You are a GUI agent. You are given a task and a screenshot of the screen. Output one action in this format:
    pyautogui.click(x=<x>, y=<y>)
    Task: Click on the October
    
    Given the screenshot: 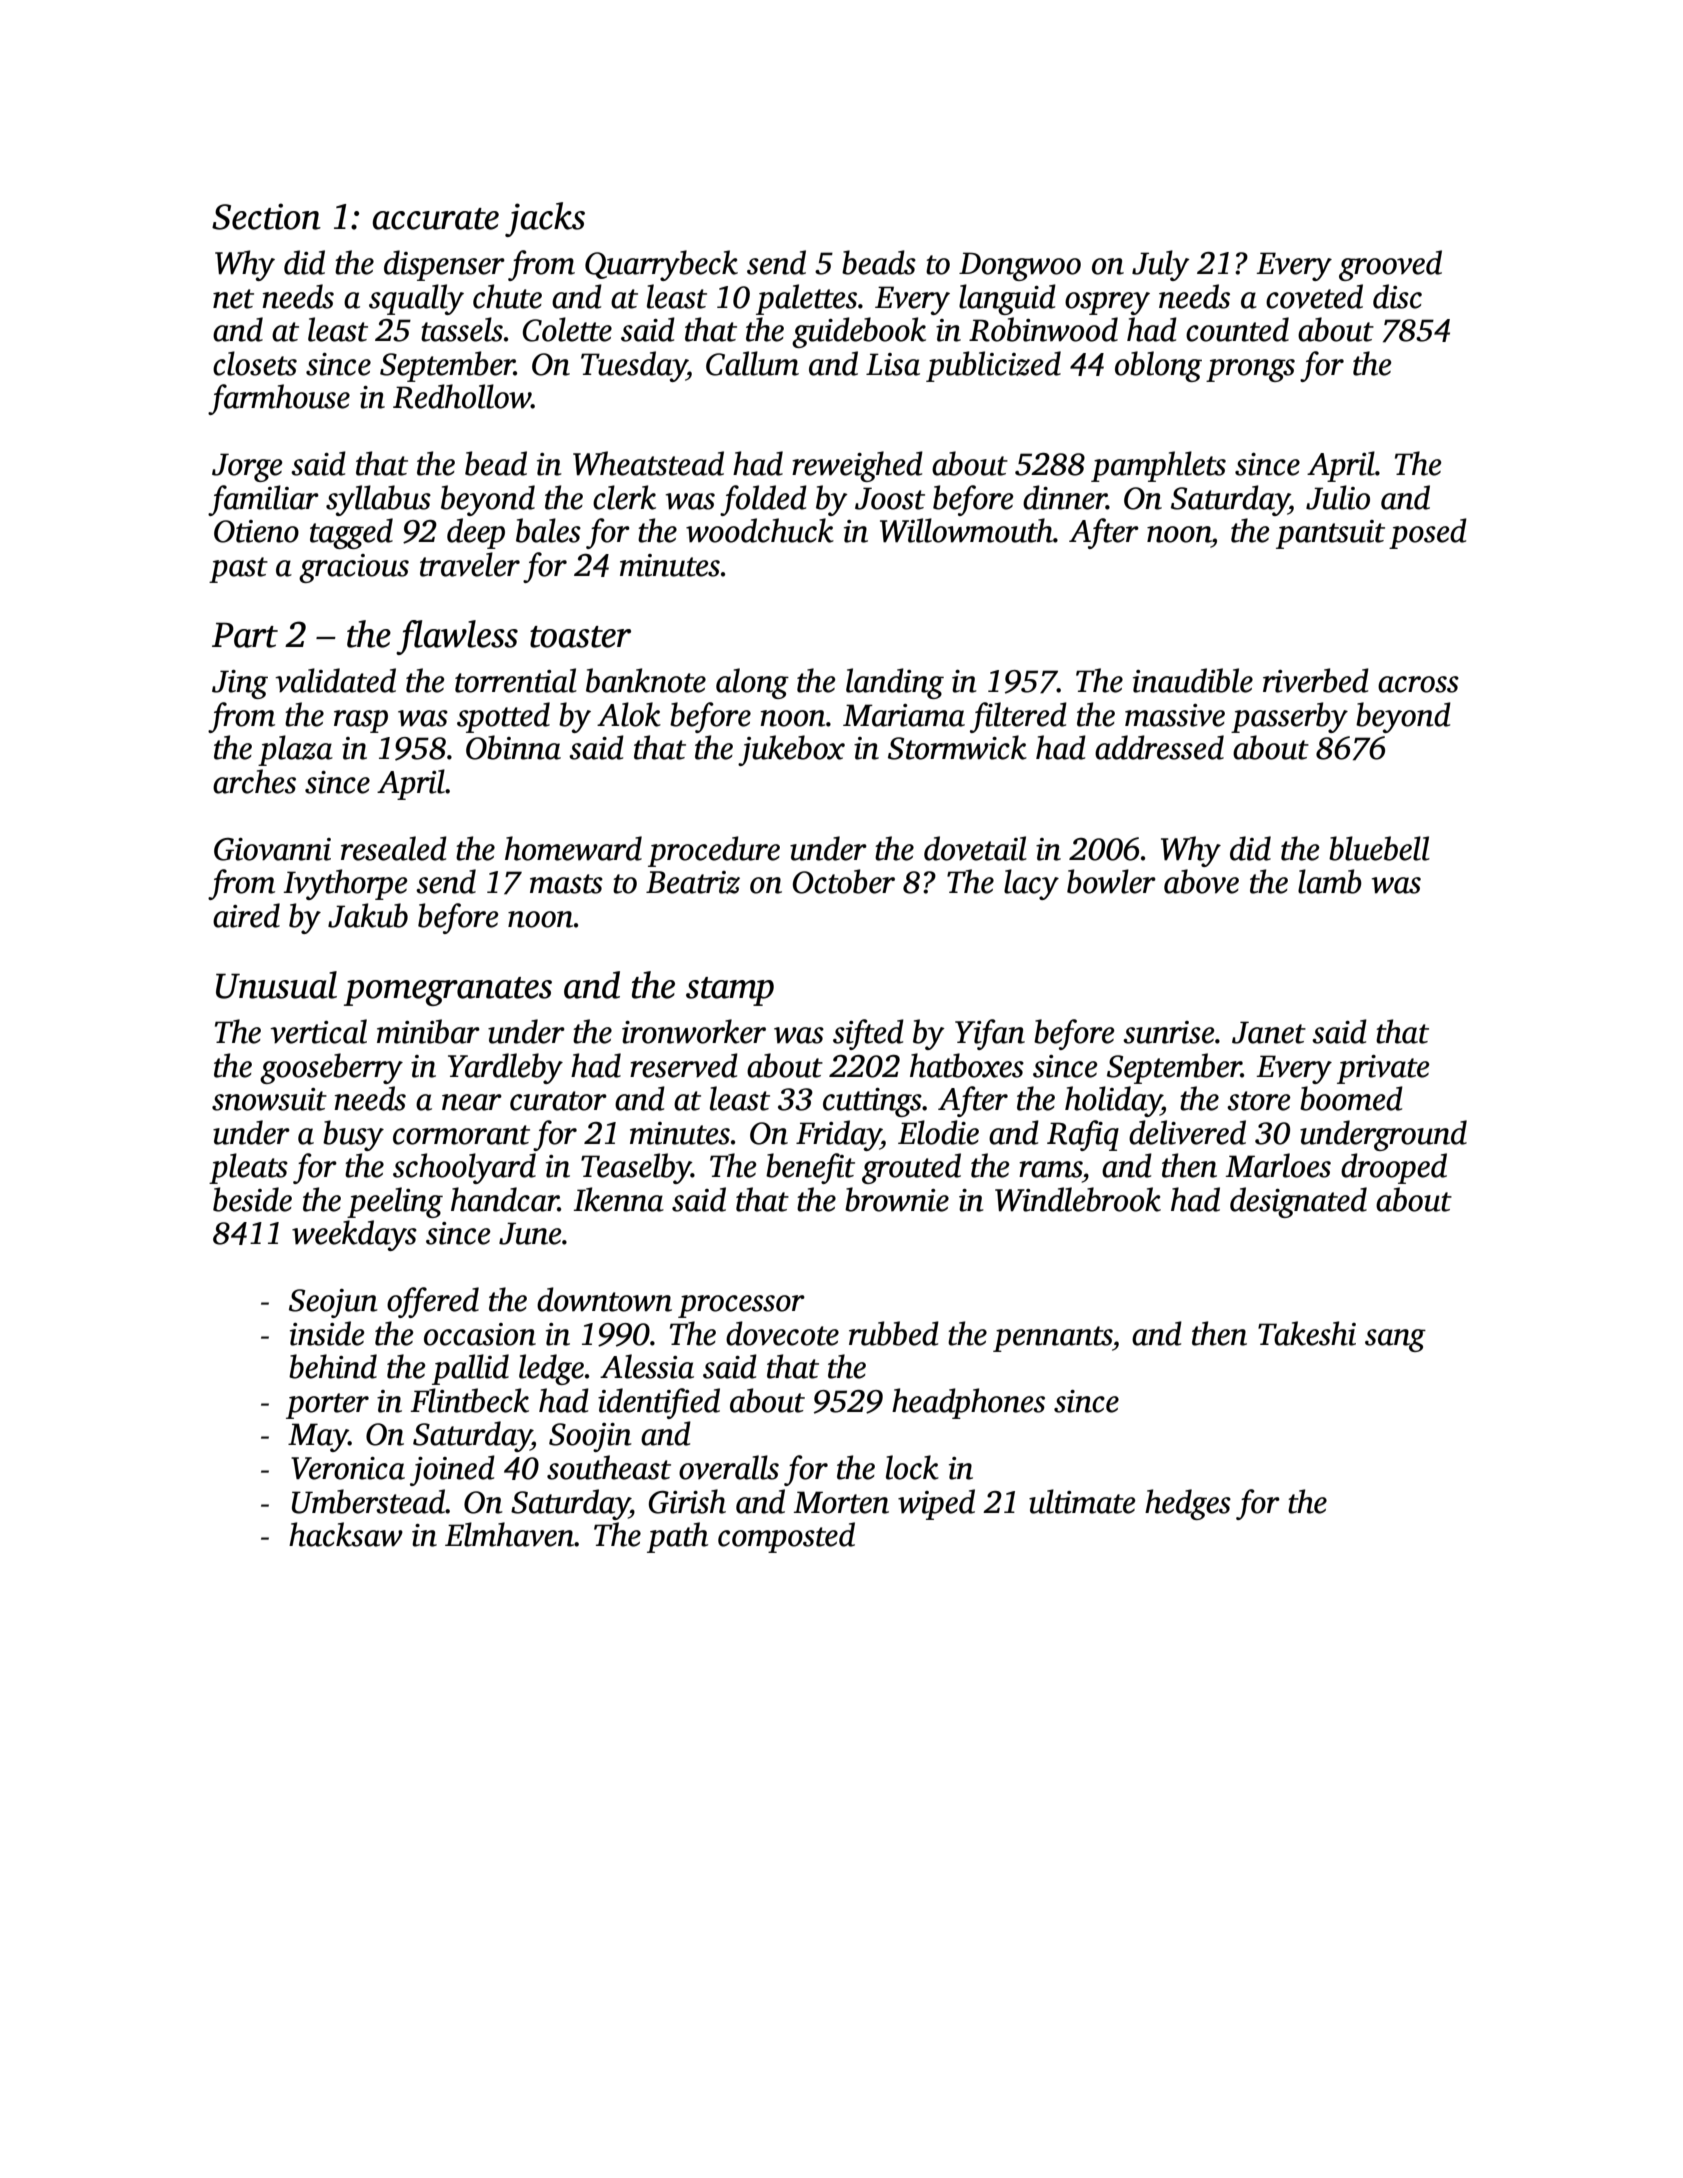 What is the action you would take?
    pyautogui.click(x=844, y=881)
